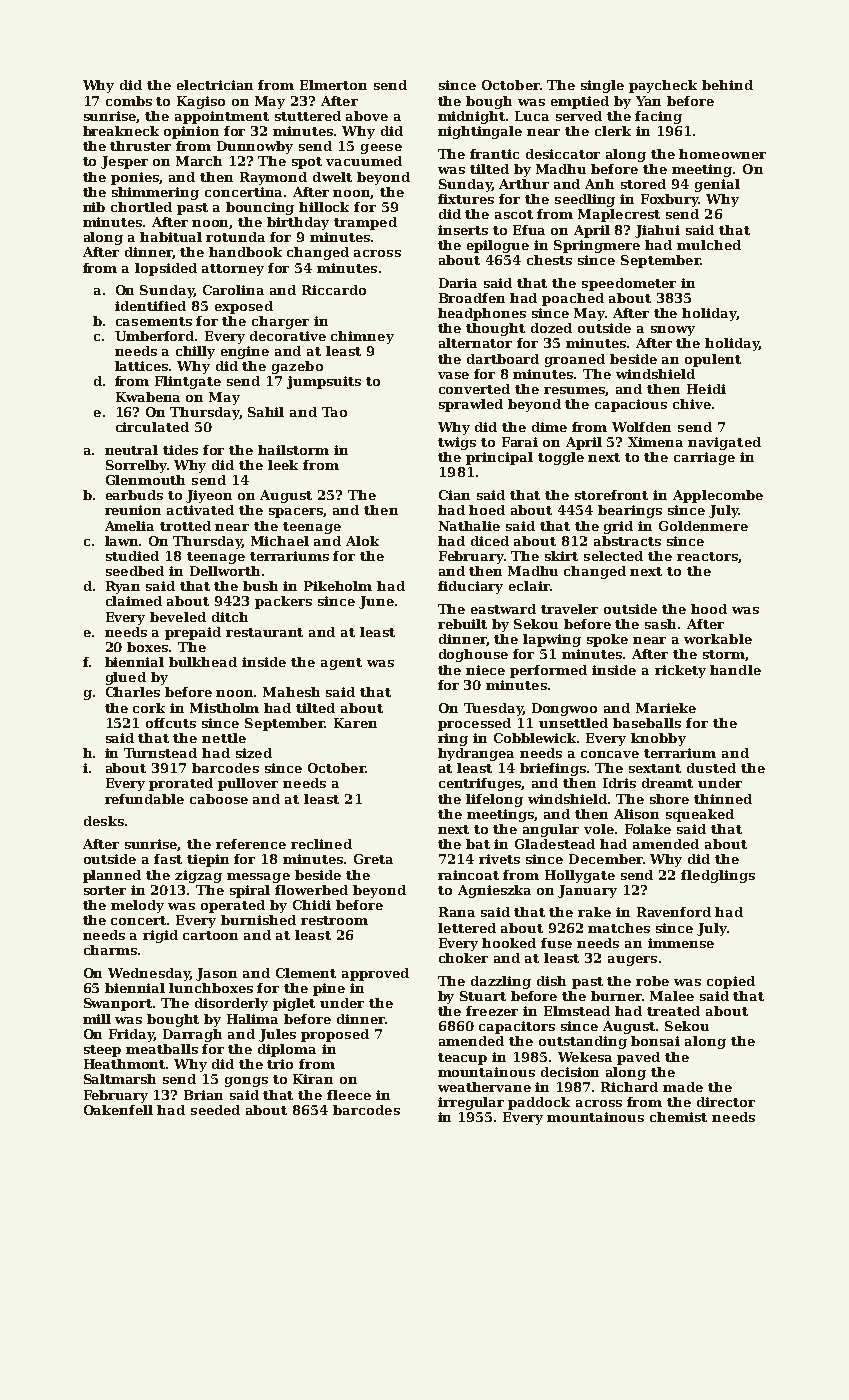  What do you see at coordinates (703, 526) in the screenshot?
I see `Goldenmere` at bounding box center [703, 526].
